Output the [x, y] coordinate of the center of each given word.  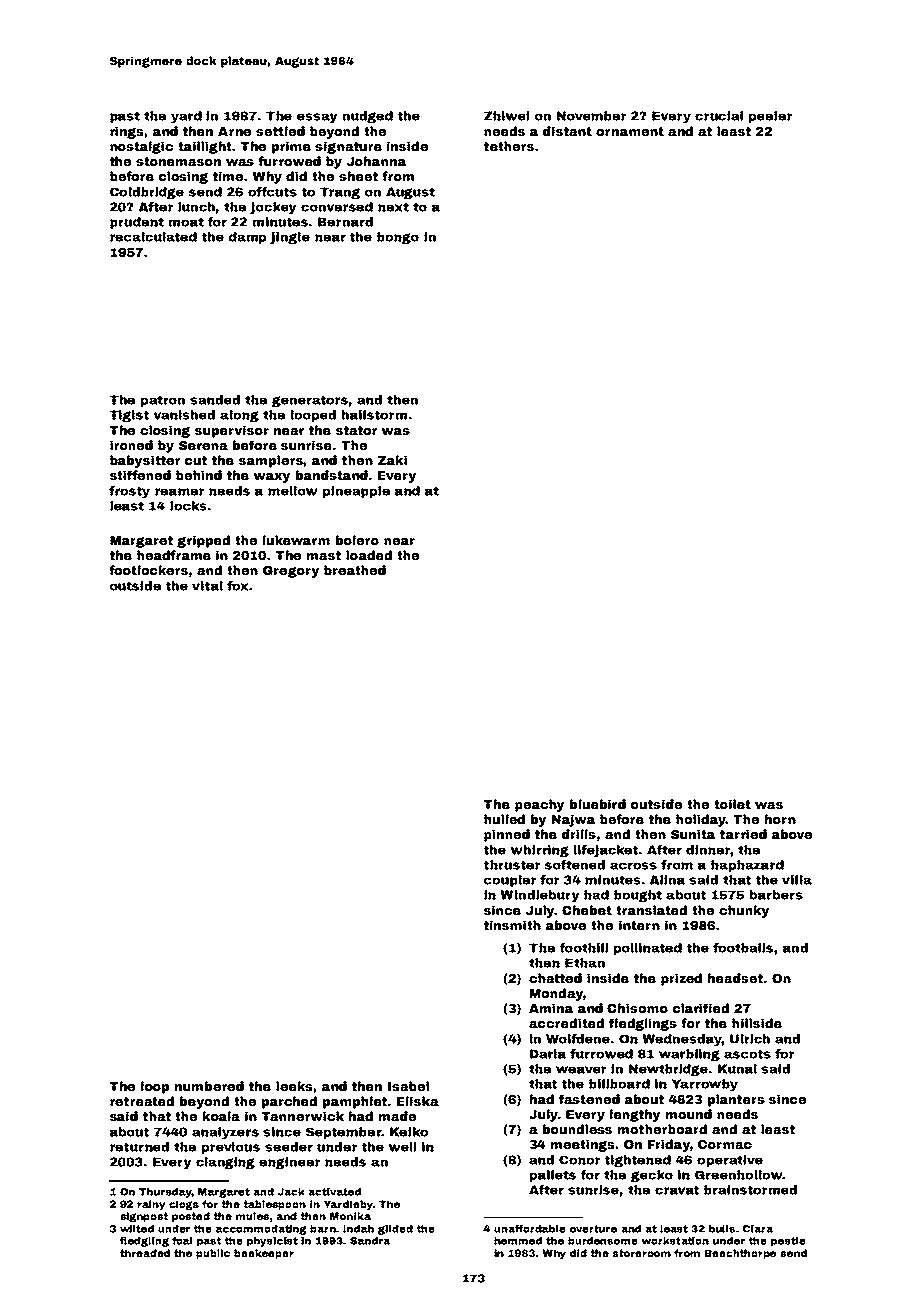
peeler [770, 117]
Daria [548, 1054]
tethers [509, 146]
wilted [137, 1229]
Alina [667, 880]
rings [127, 132]
